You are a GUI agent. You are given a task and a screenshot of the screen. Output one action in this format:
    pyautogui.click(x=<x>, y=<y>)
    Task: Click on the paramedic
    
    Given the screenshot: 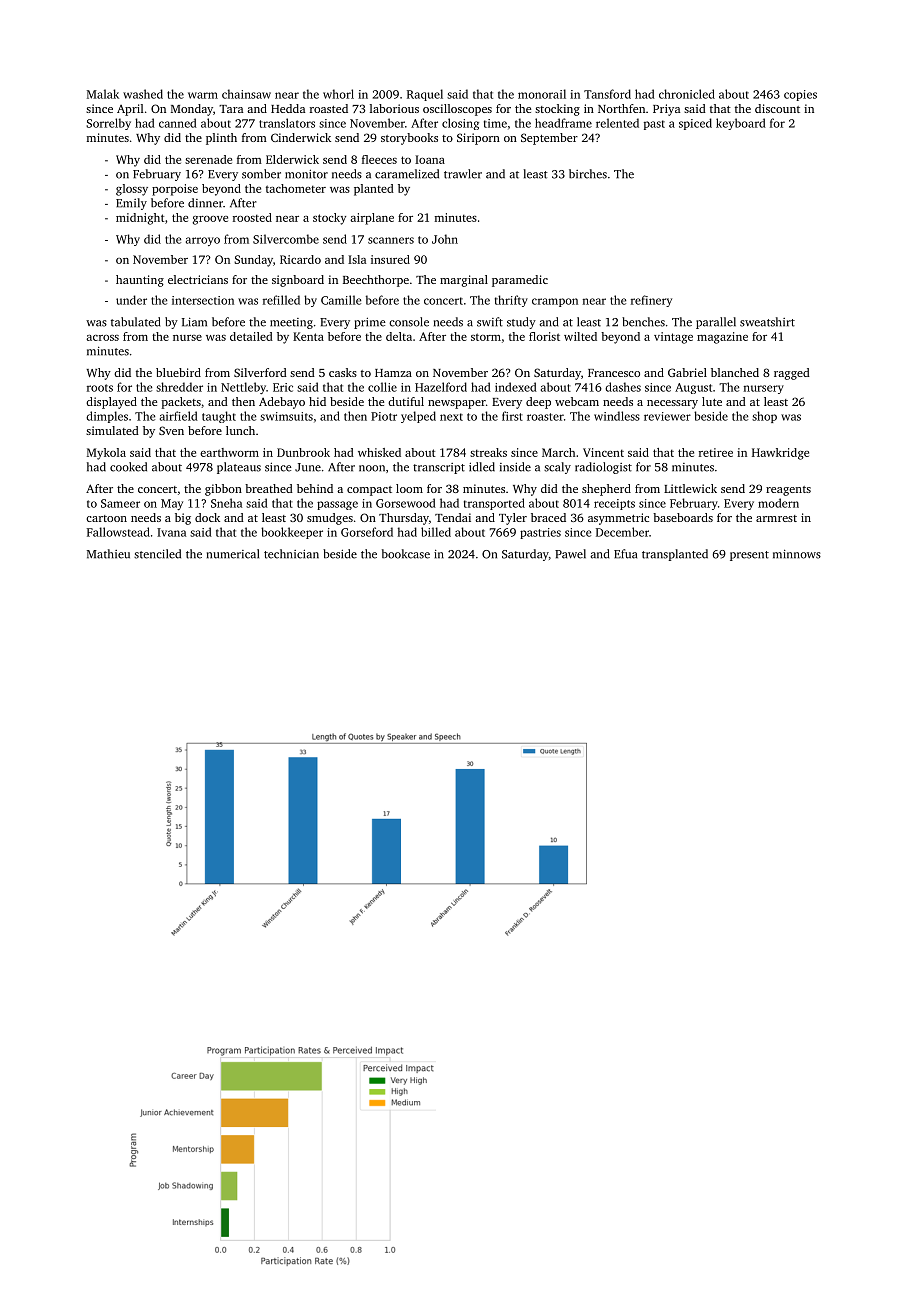 What is the action you would take?
    pyautogui.click(x=520, y=281)
